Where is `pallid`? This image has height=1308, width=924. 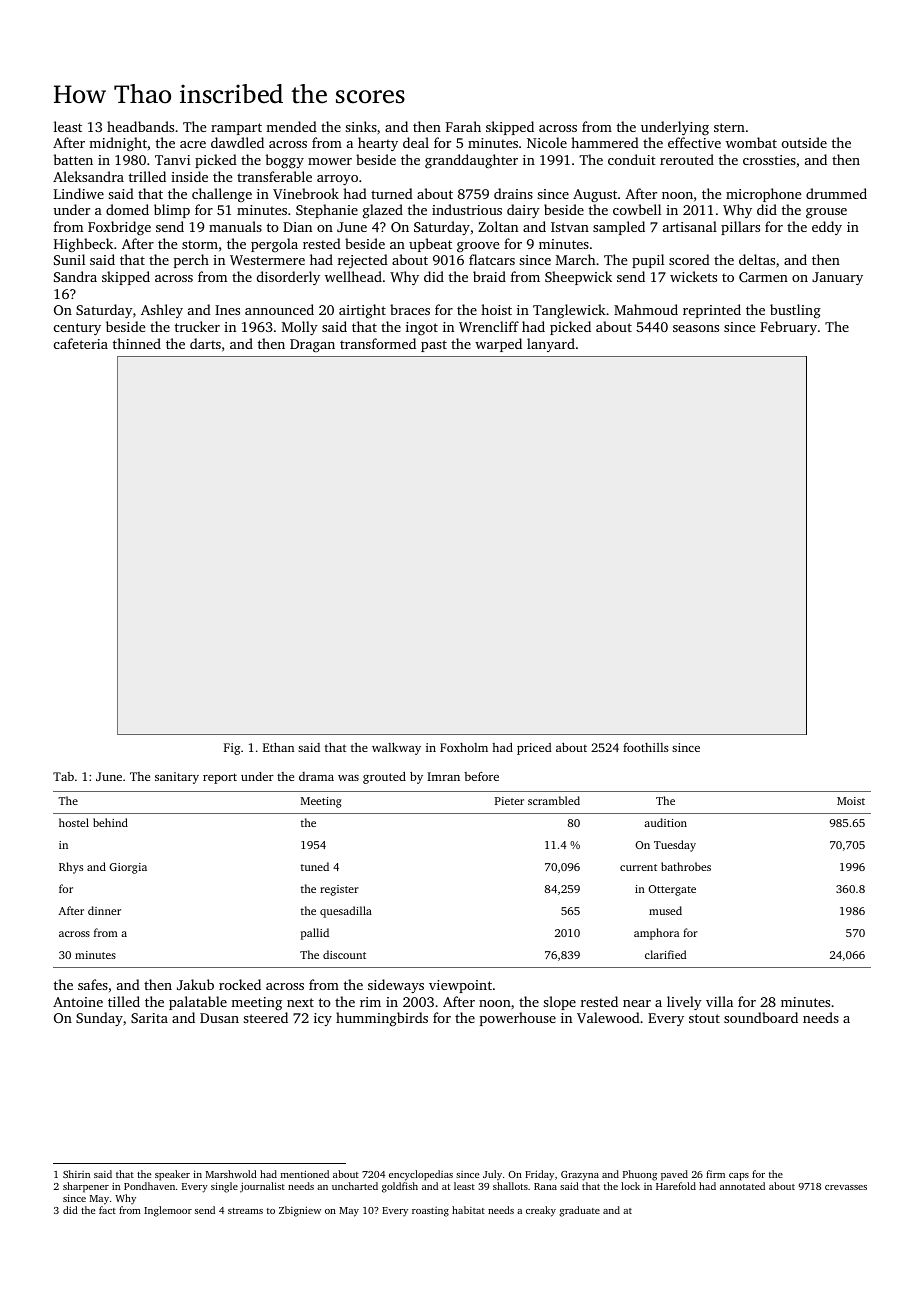 pallid is located at coordinates (315, 934).
